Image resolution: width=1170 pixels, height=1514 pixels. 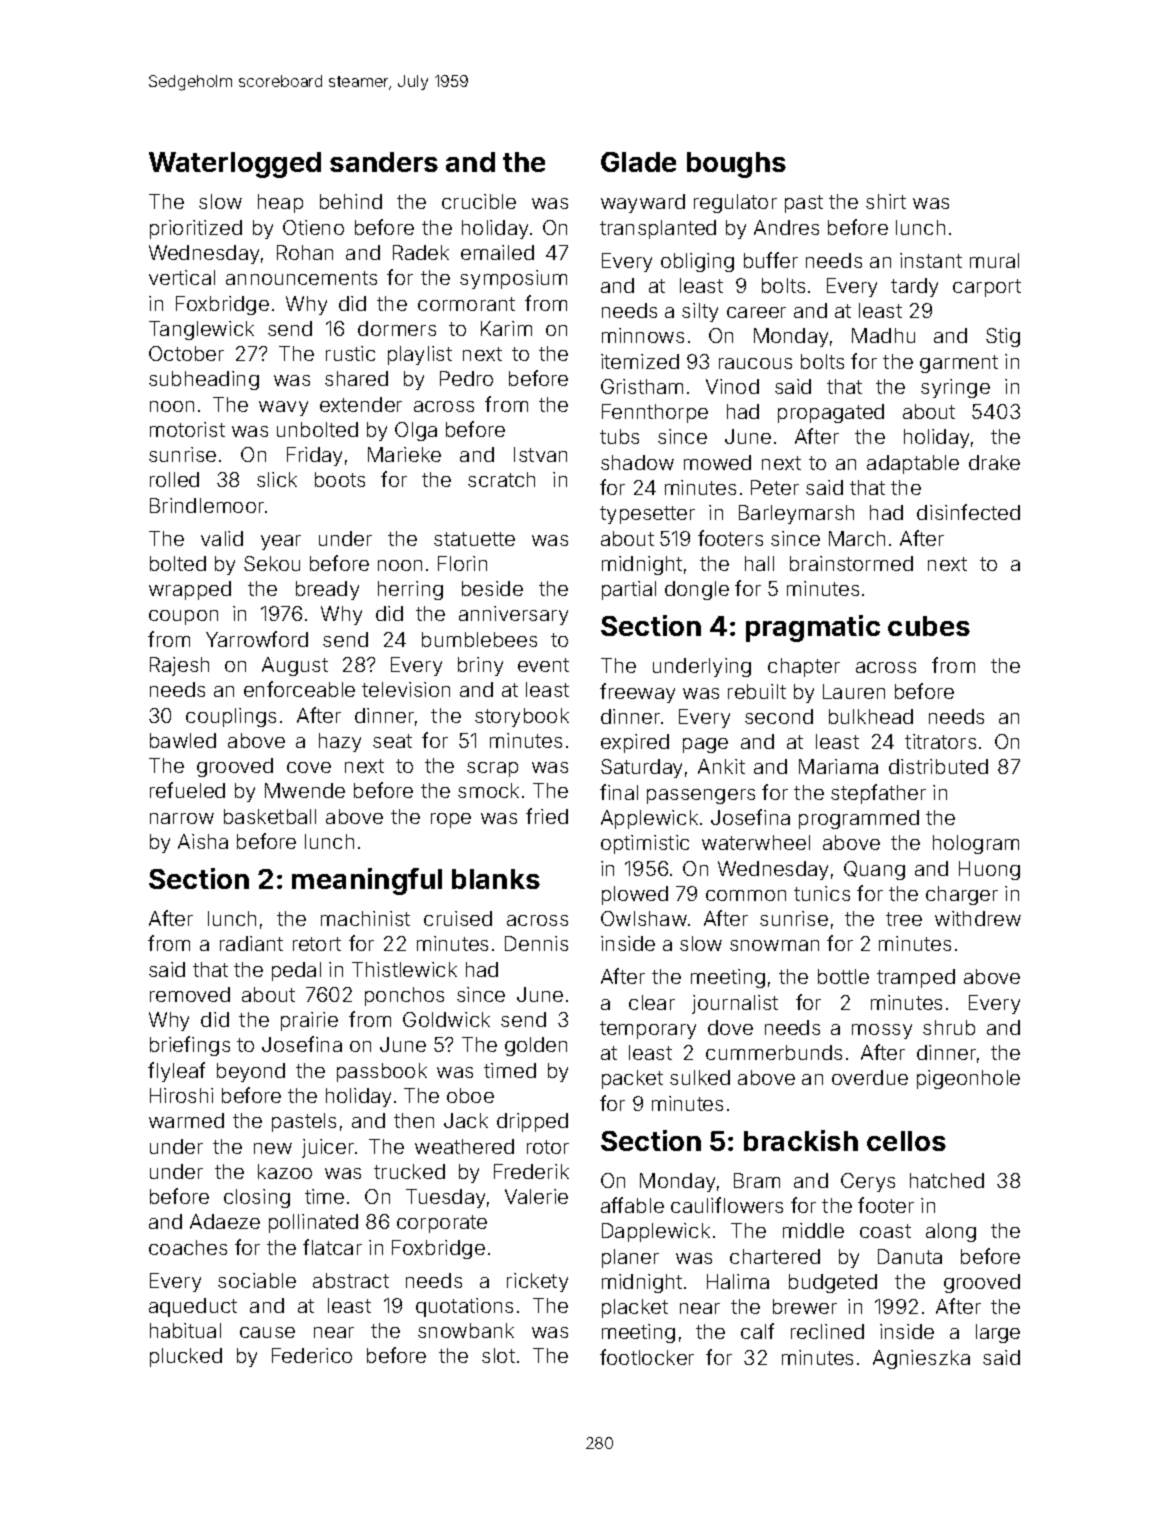 What do you see at coordinates (235, 165) in the screenshot?
I see `Waterlogged` at bounding box center [235, 165].
